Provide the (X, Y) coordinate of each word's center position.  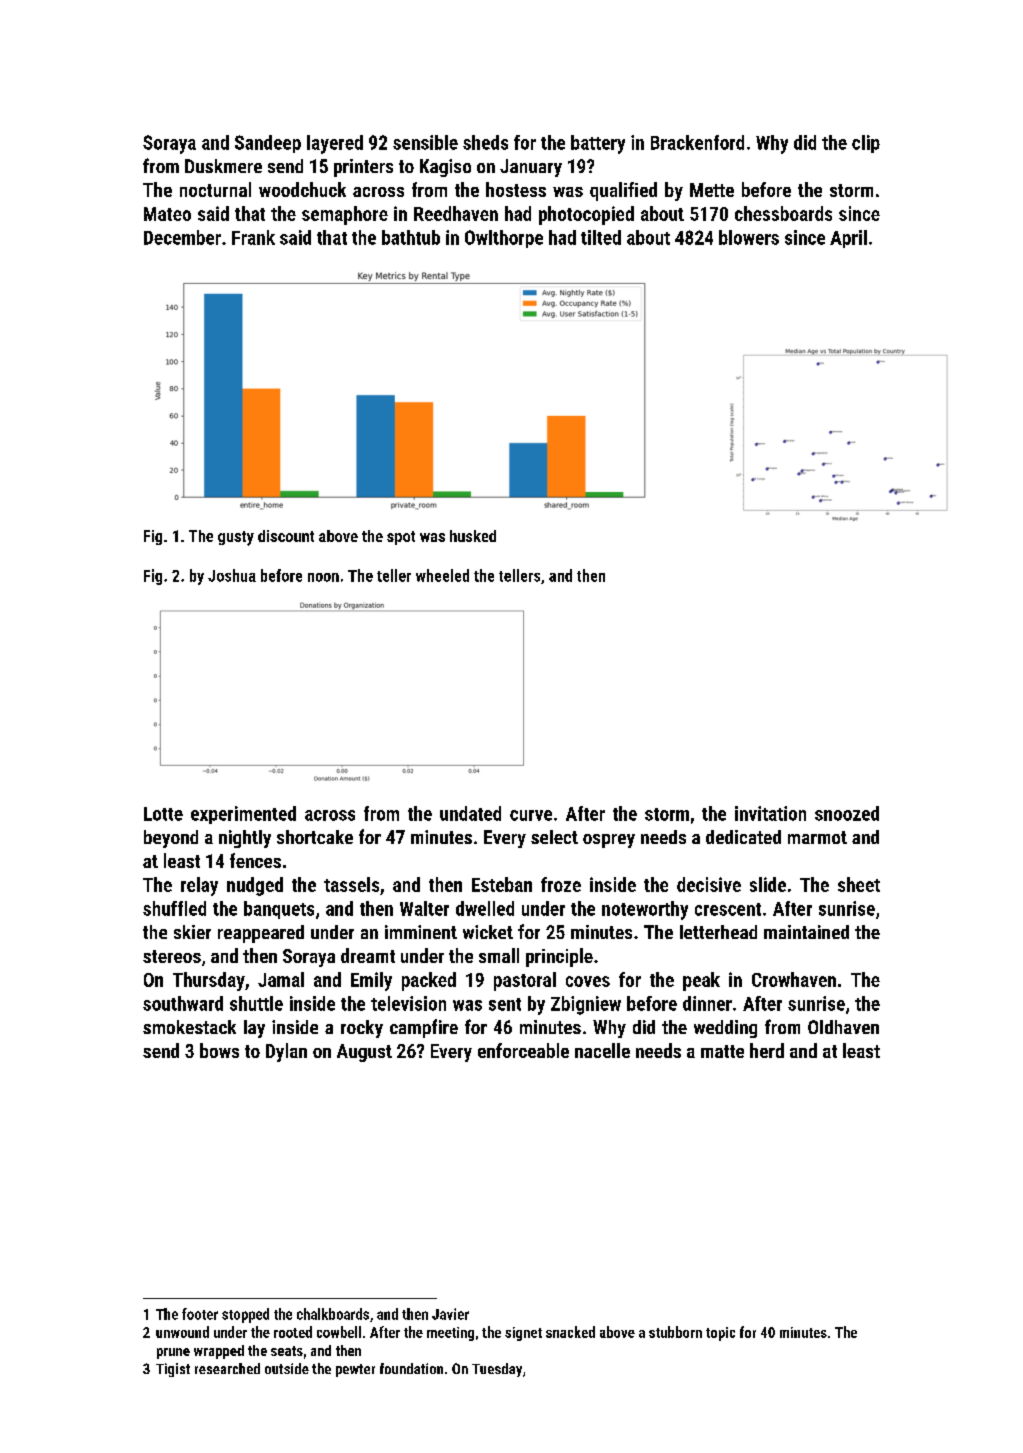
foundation (411, 1368)
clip (866, 144)
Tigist (173, 1370)
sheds (485, 142)
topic (720, 1334)
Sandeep (268, 144)
